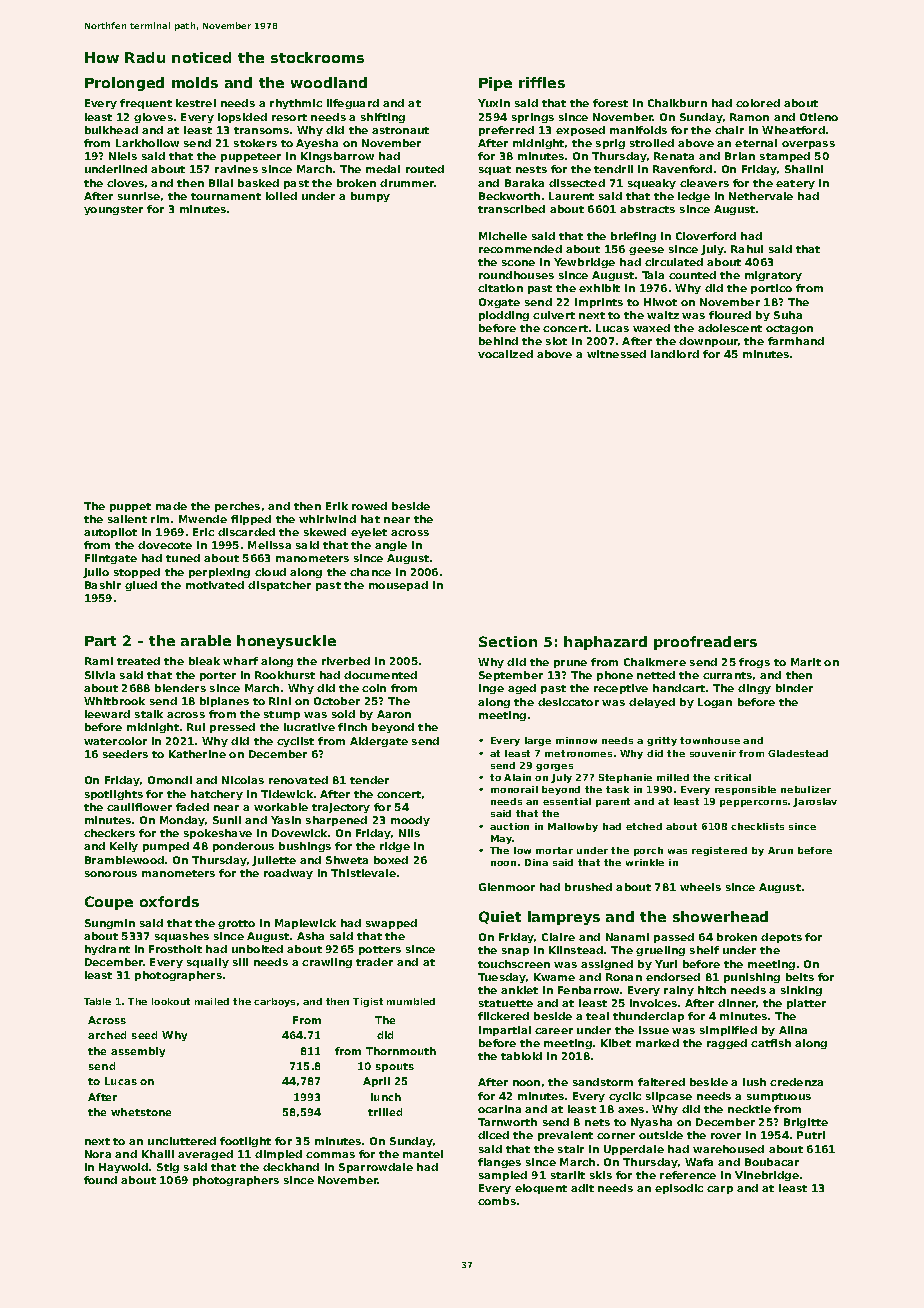 The image size is (924, 1308). I want to click on woodland, so click(329, 82).
